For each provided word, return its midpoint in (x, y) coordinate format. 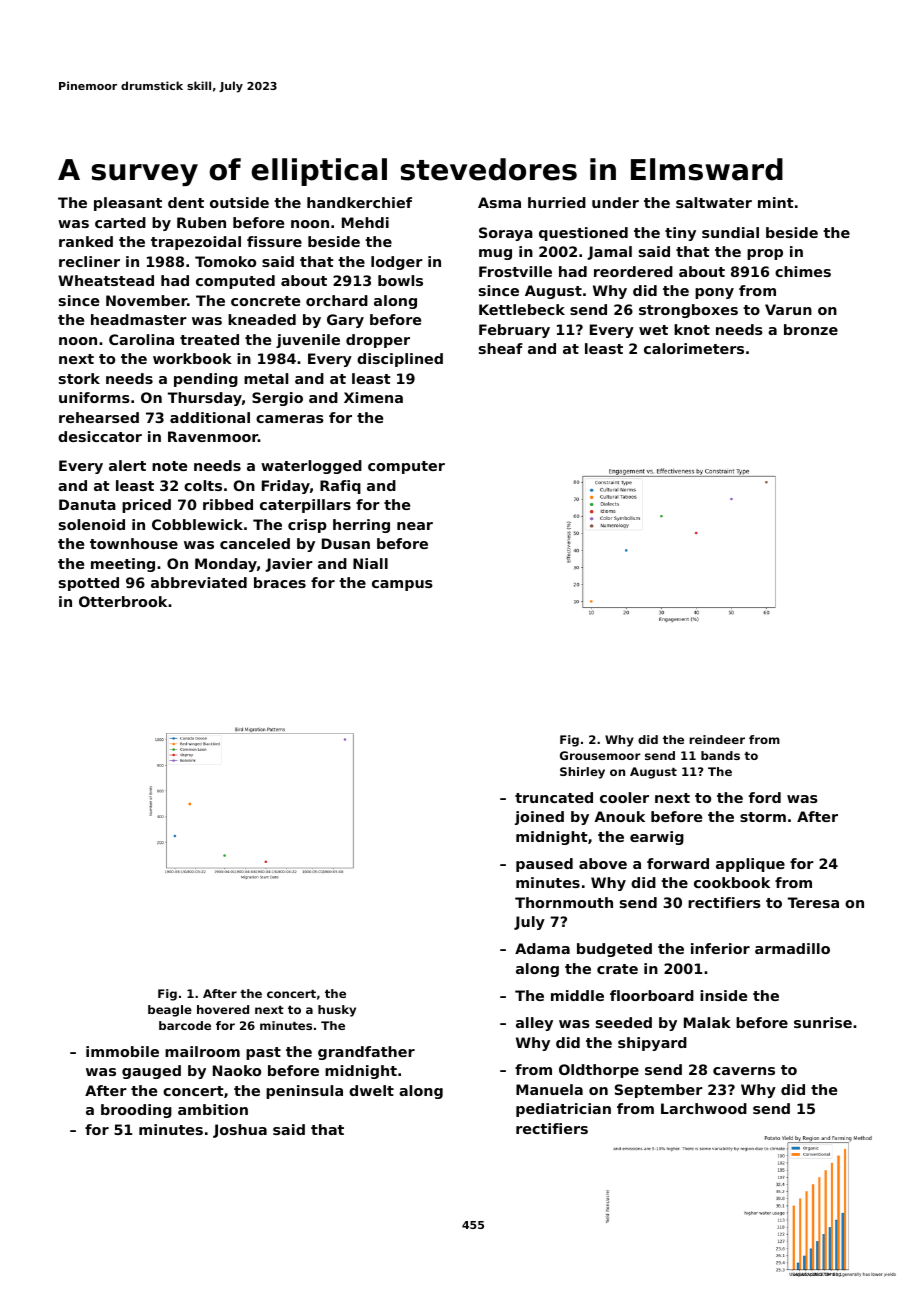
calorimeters (694, 348)
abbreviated (199, 582)
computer (406, 467)
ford (765, 797)
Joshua (240, 1131)
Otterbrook (123, 601)
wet (653, 330)
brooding (136, 1111)
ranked (86, 241)
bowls (400, 280)
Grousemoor (600, 755)
